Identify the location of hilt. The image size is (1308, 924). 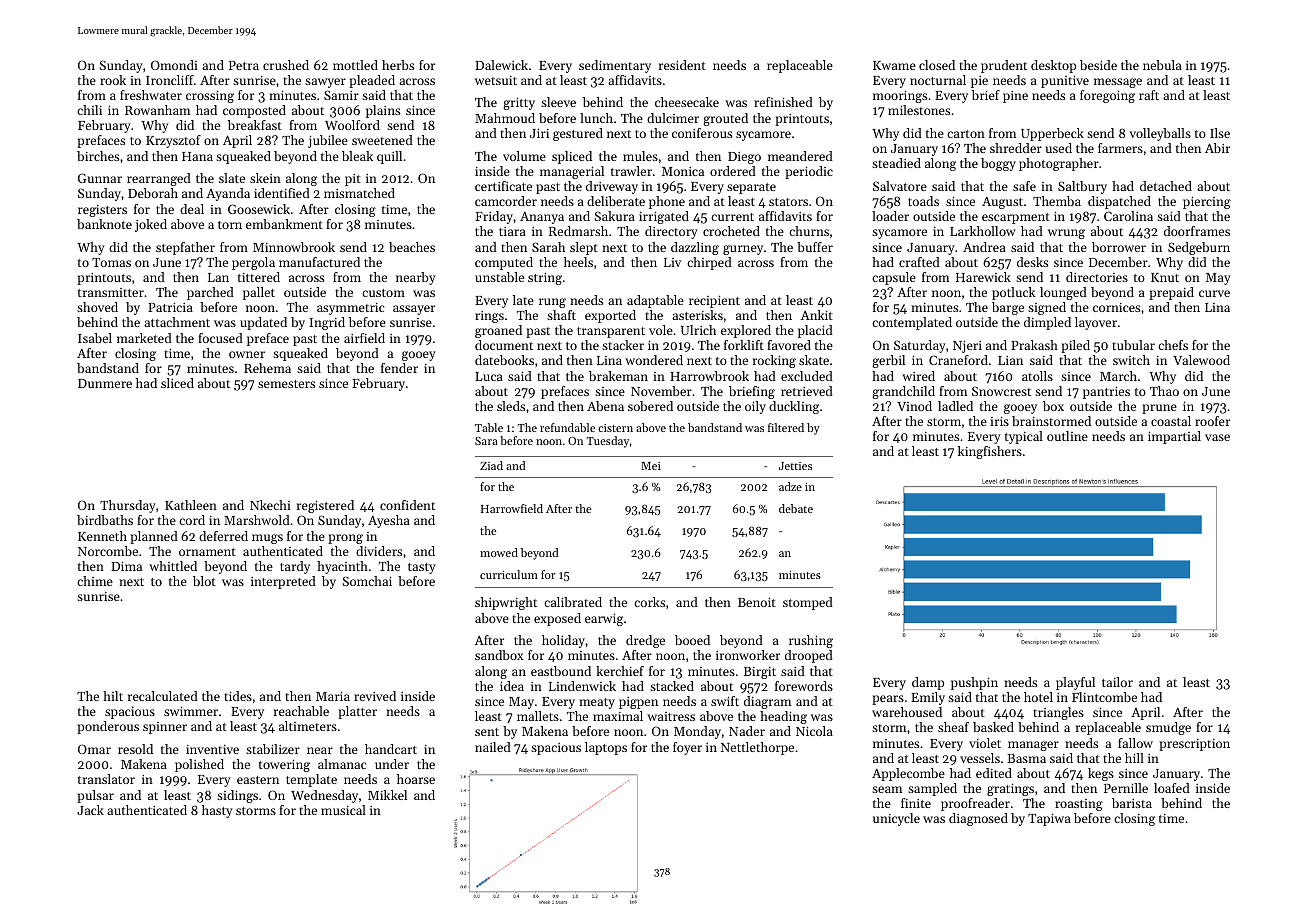
(113, 696).
